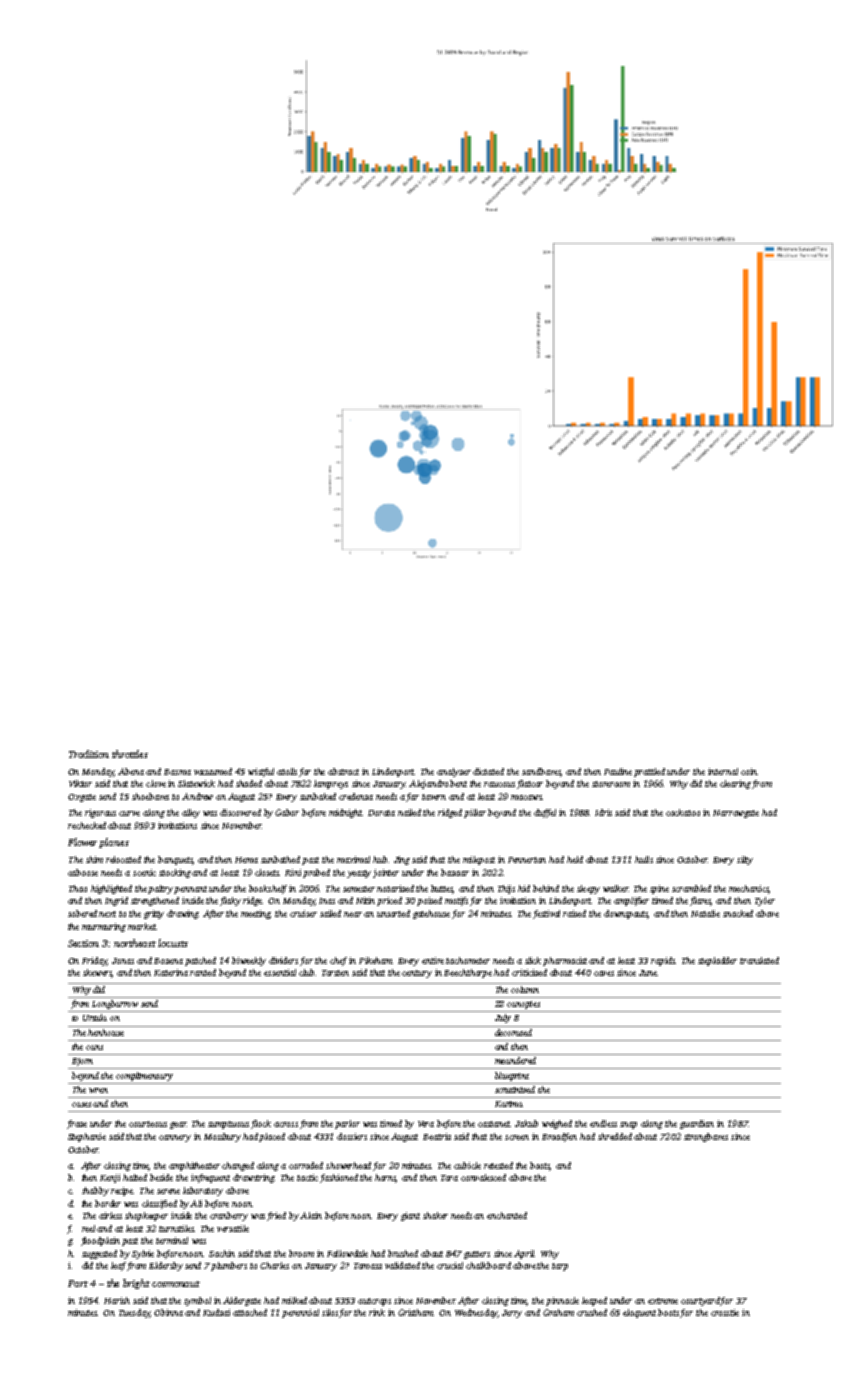 The image size is (849, 1400). I want to click on Tradition, so click(89, 754).
